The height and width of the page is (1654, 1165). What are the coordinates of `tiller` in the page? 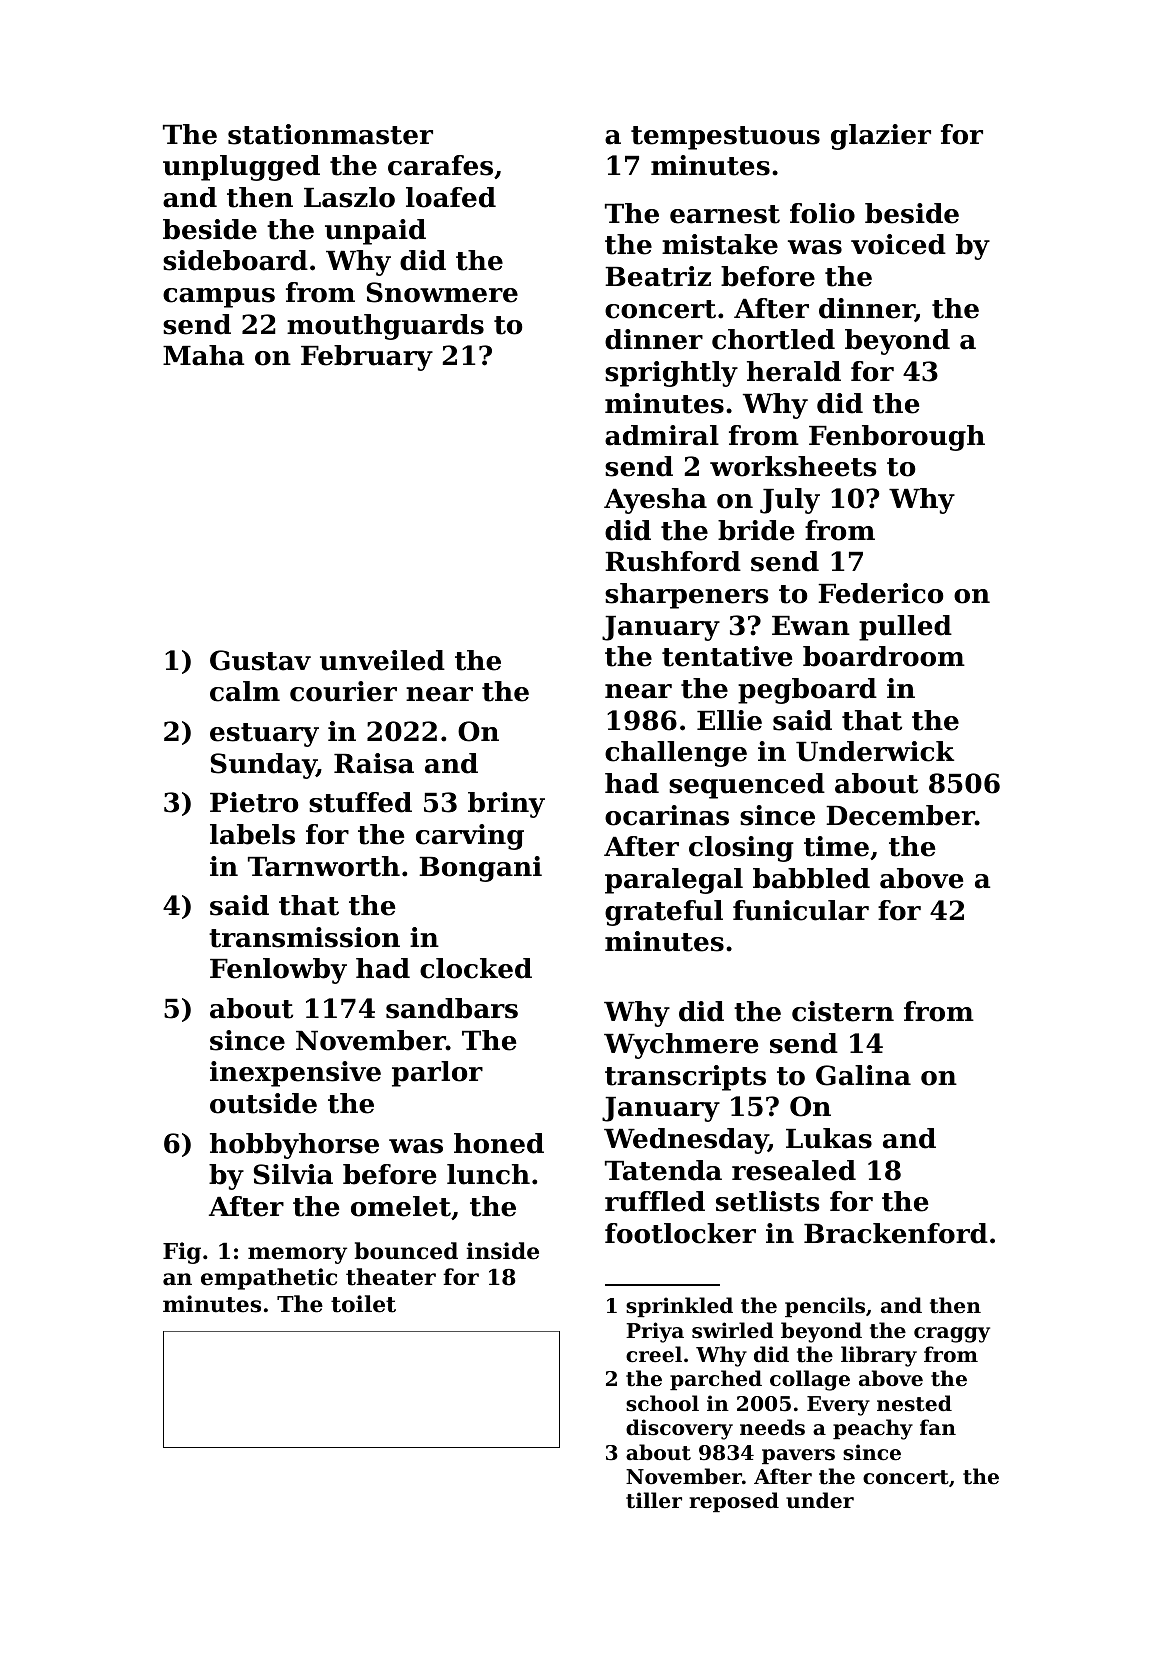 It's located at (654, 1500).
